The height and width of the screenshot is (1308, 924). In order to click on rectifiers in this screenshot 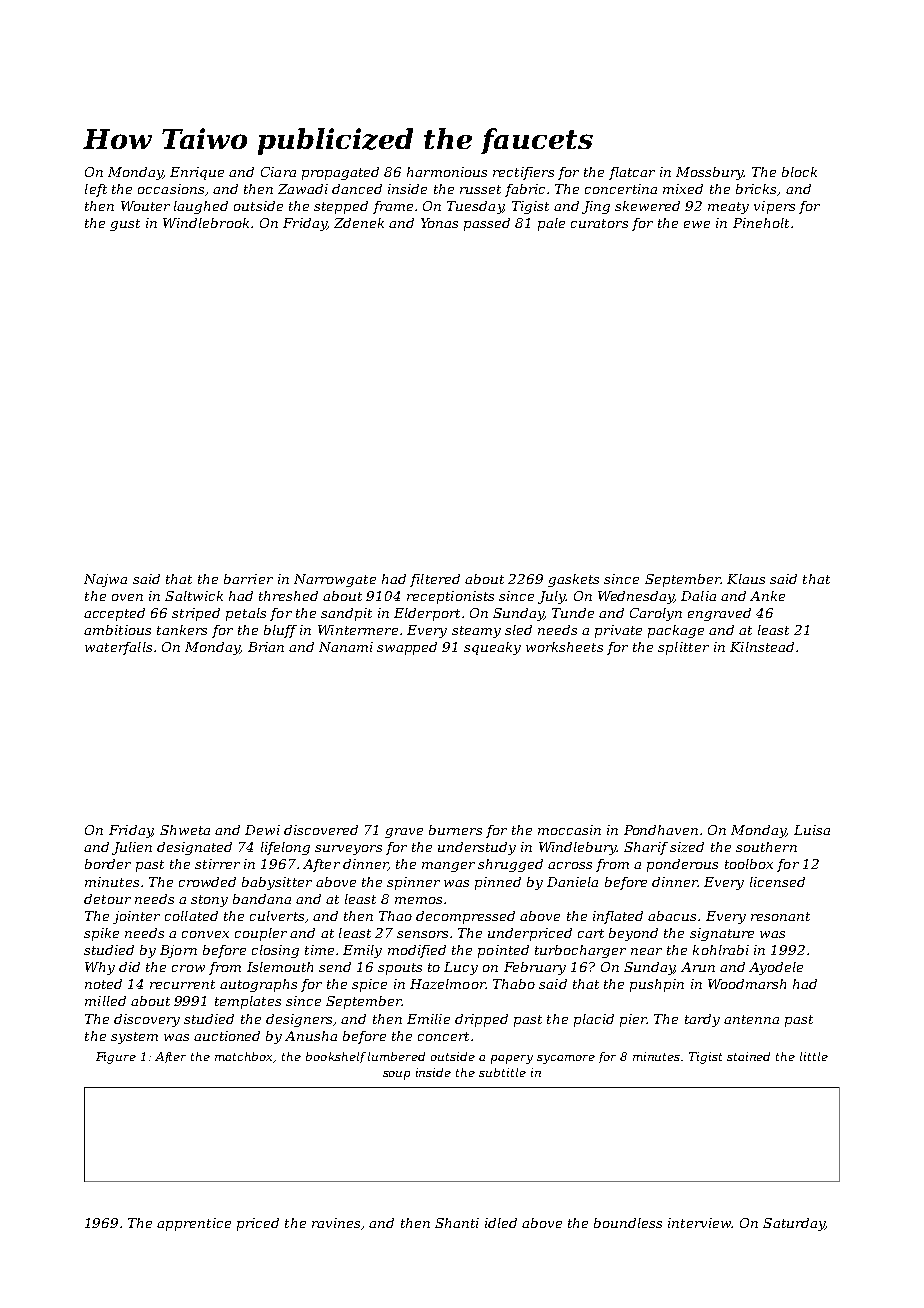, I will do `click(523, 173)`.
